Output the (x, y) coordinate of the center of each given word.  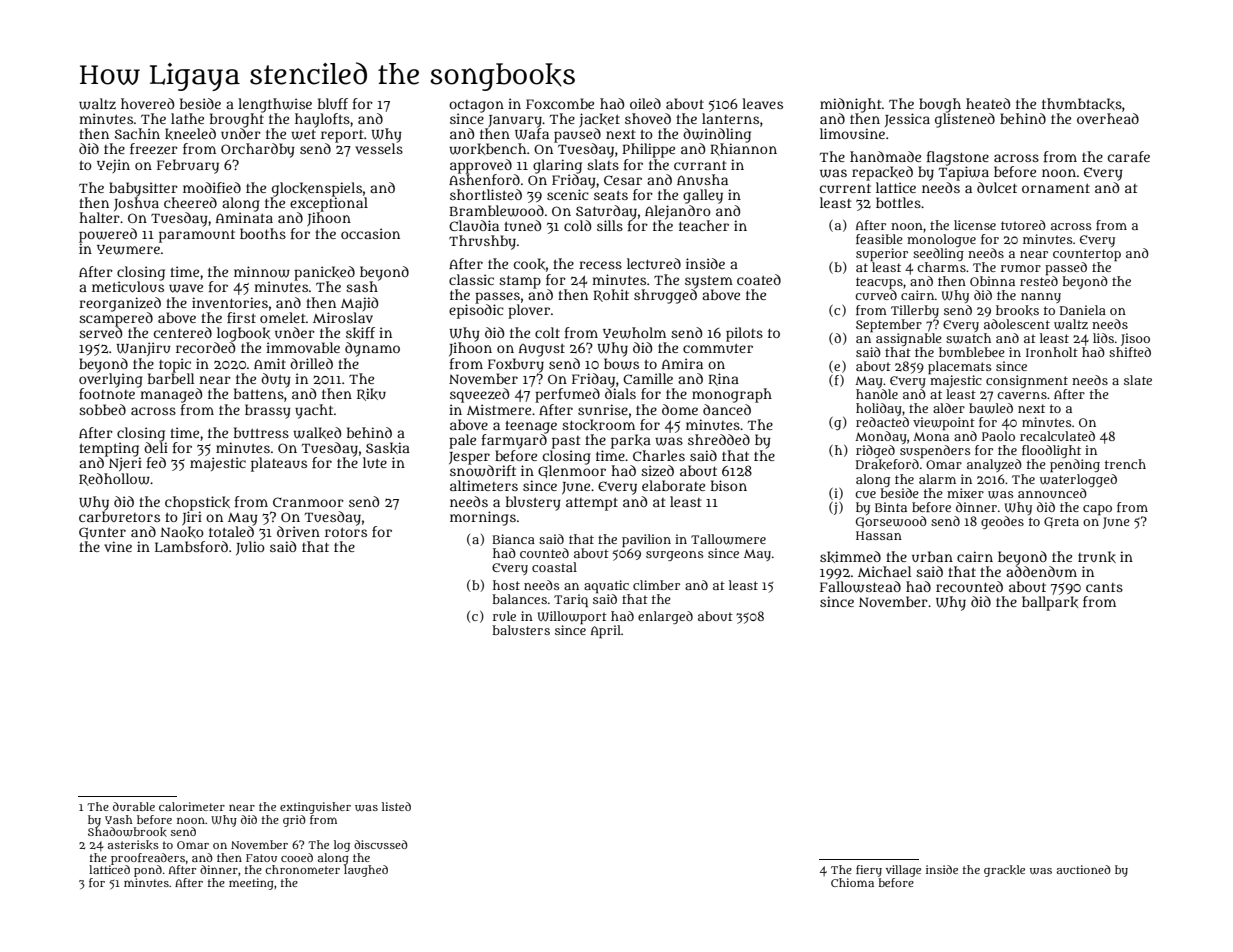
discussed (381, 844)
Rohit (611, 295)
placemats (959, 367)
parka (631, 441)
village (903, 871)
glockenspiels (317, 189)
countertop (1087, 255)
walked (317, 433)
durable (134, 806)
